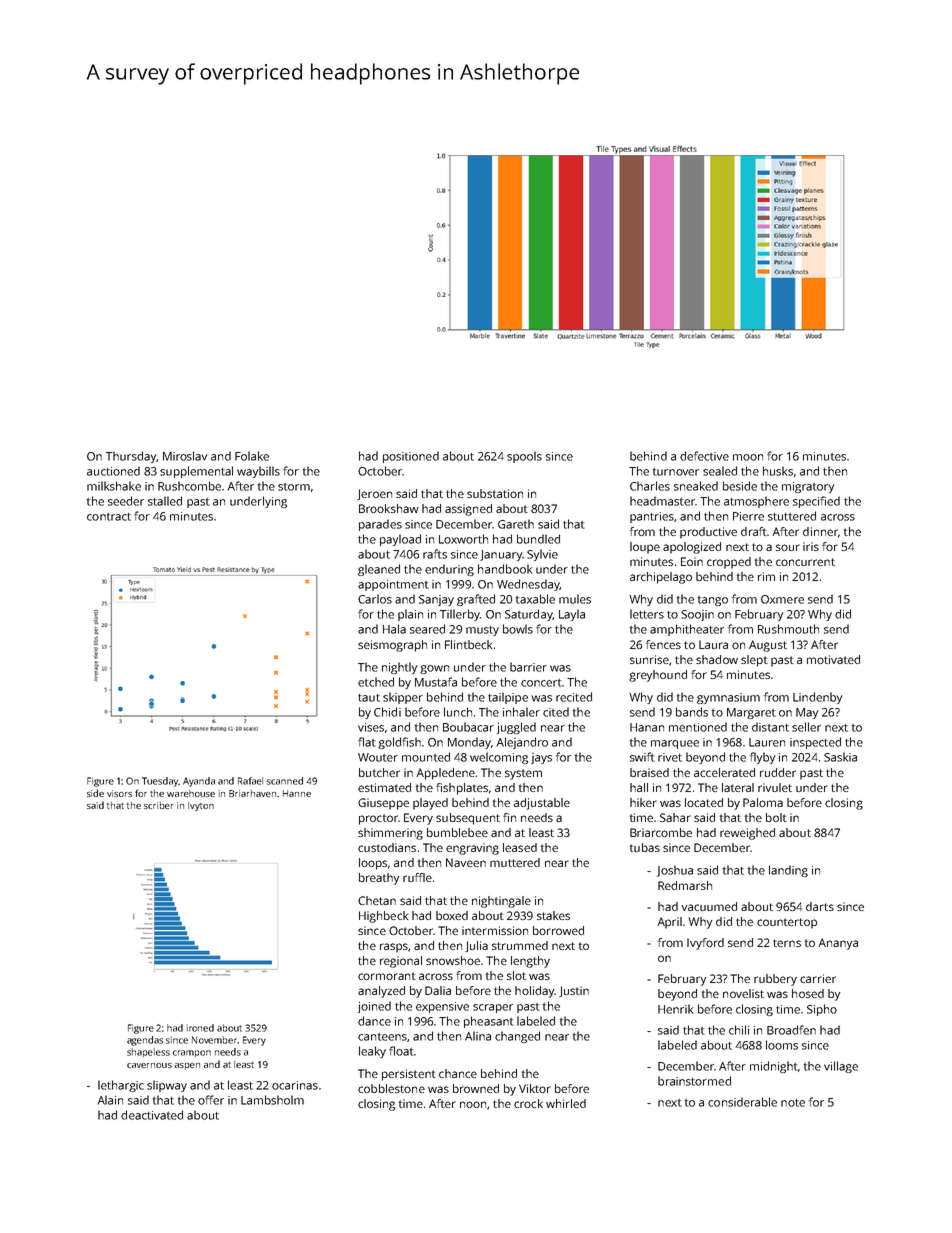 Image resolution: width=952 pixels, height=1233 pixels. What do you see at coordinates (387, 847) in the screenshot?
I see `custodians` at bounding box center [387, 847].
